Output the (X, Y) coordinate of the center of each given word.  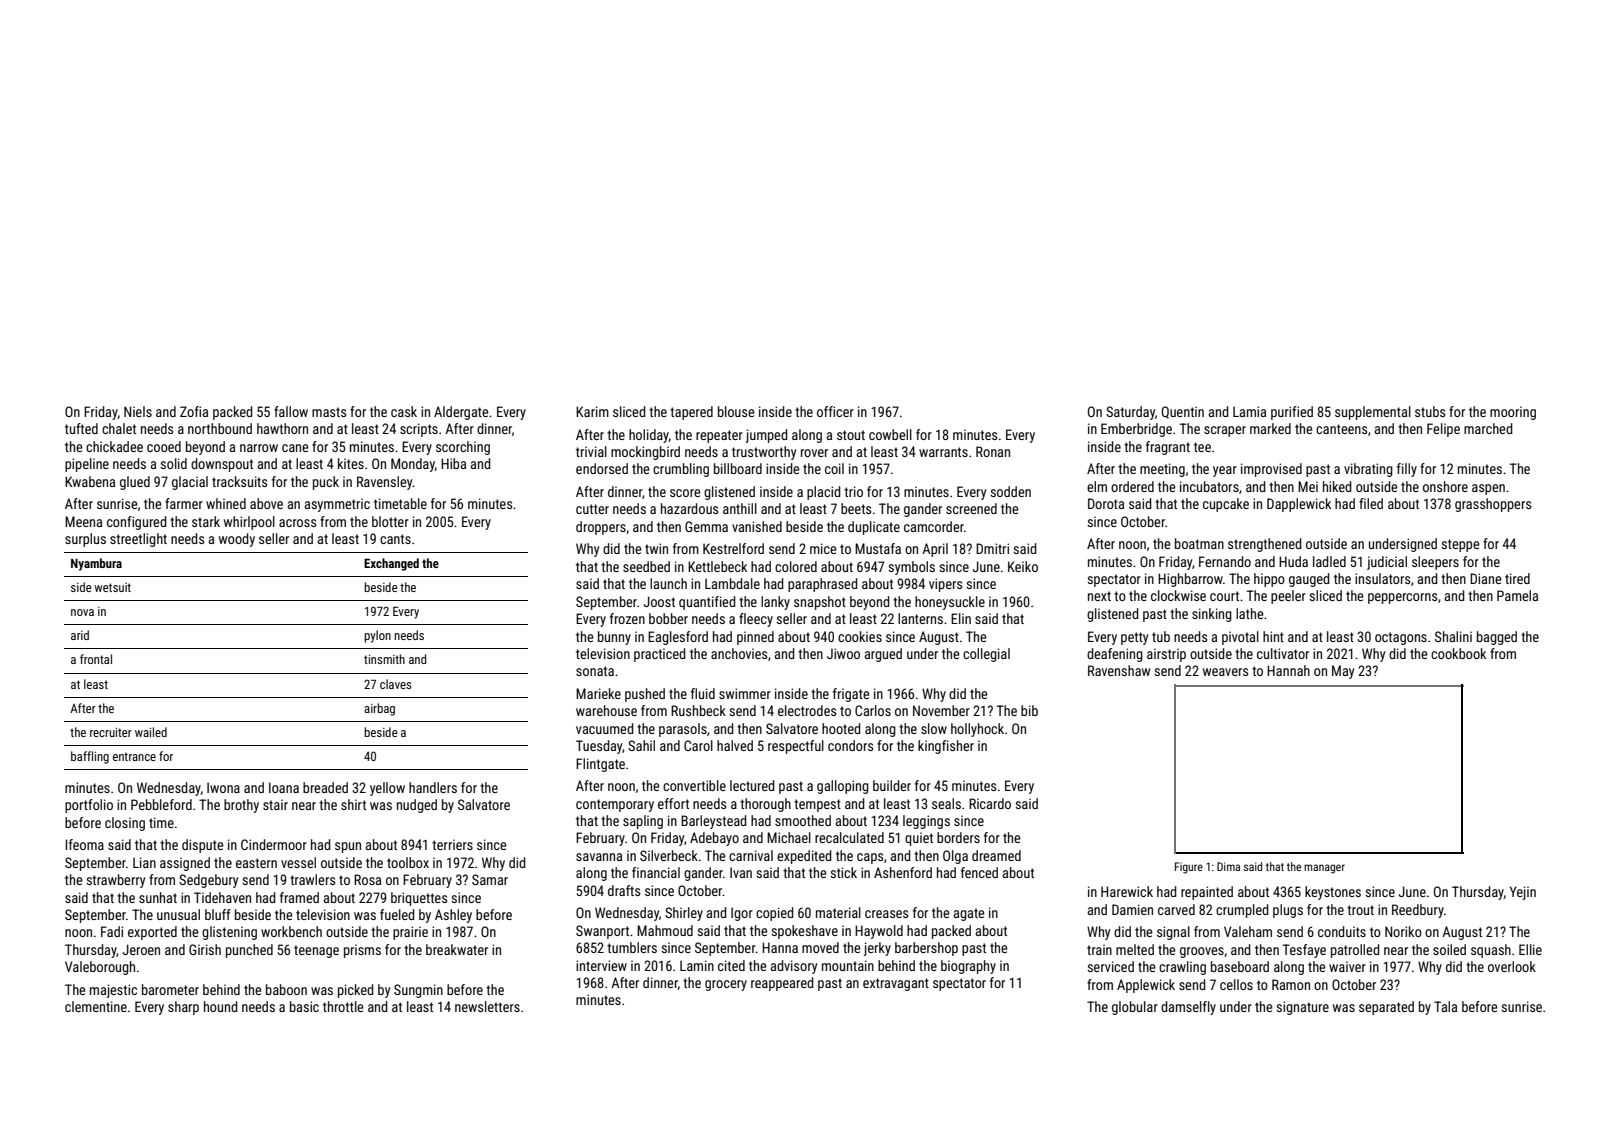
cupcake (1226, 505)
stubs (1430, 411)
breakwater (457, 949)
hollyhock (977, 730)
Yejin (1523, 893)
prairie (410, 933)
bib (1029, 710)
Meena (83, 521)
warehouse (606, 710)
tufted (81, 428)
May (1343, 672)
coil (834, 468)
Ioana (284, 787)
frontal (96, 659)
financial (656, 872)
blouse (736, 411)
